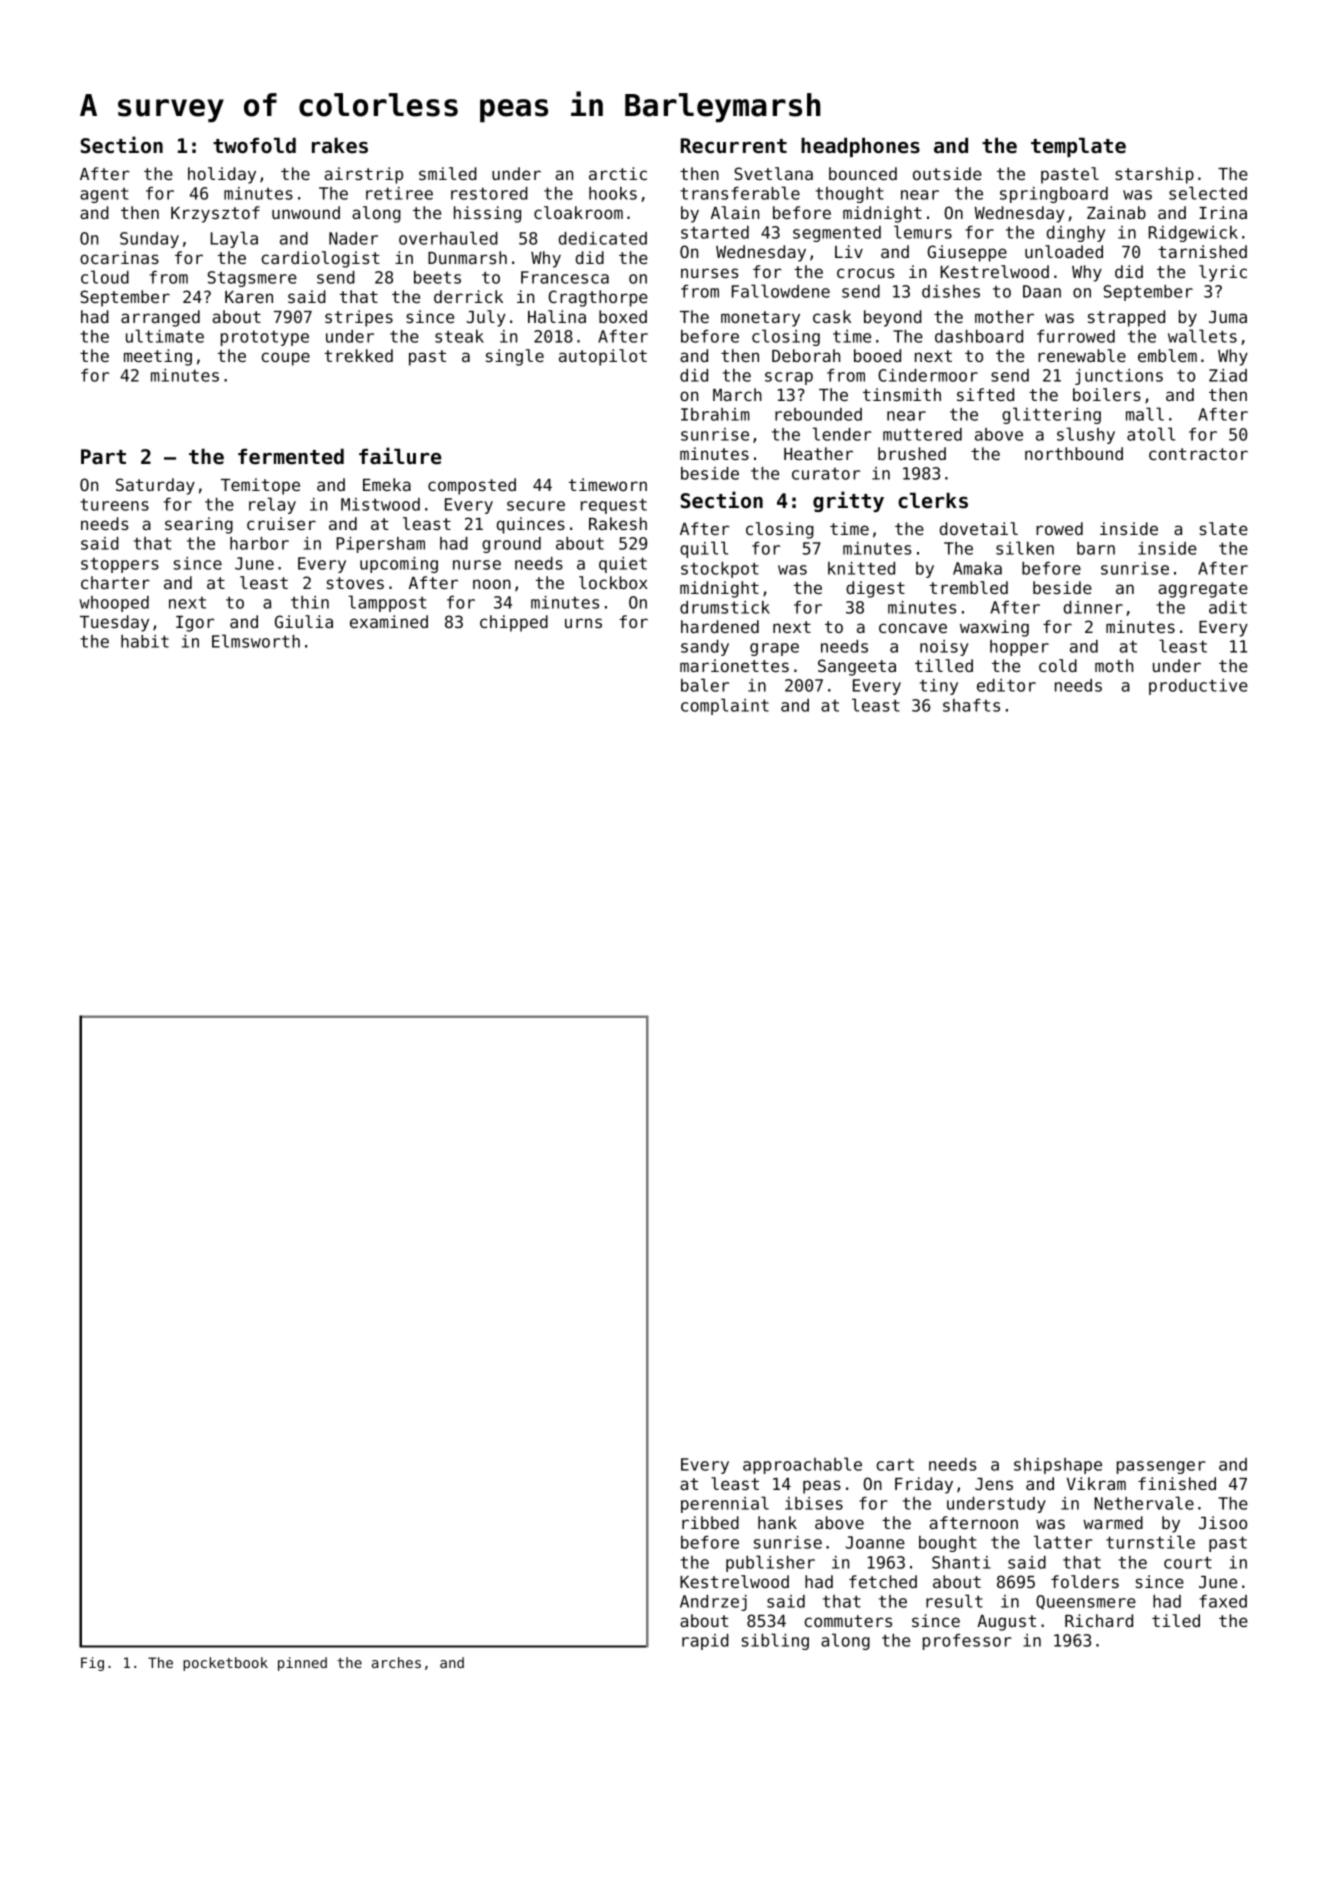  Describe the element at coordinates (1058, 1466) in the image. I see `shipshape` at that location.
